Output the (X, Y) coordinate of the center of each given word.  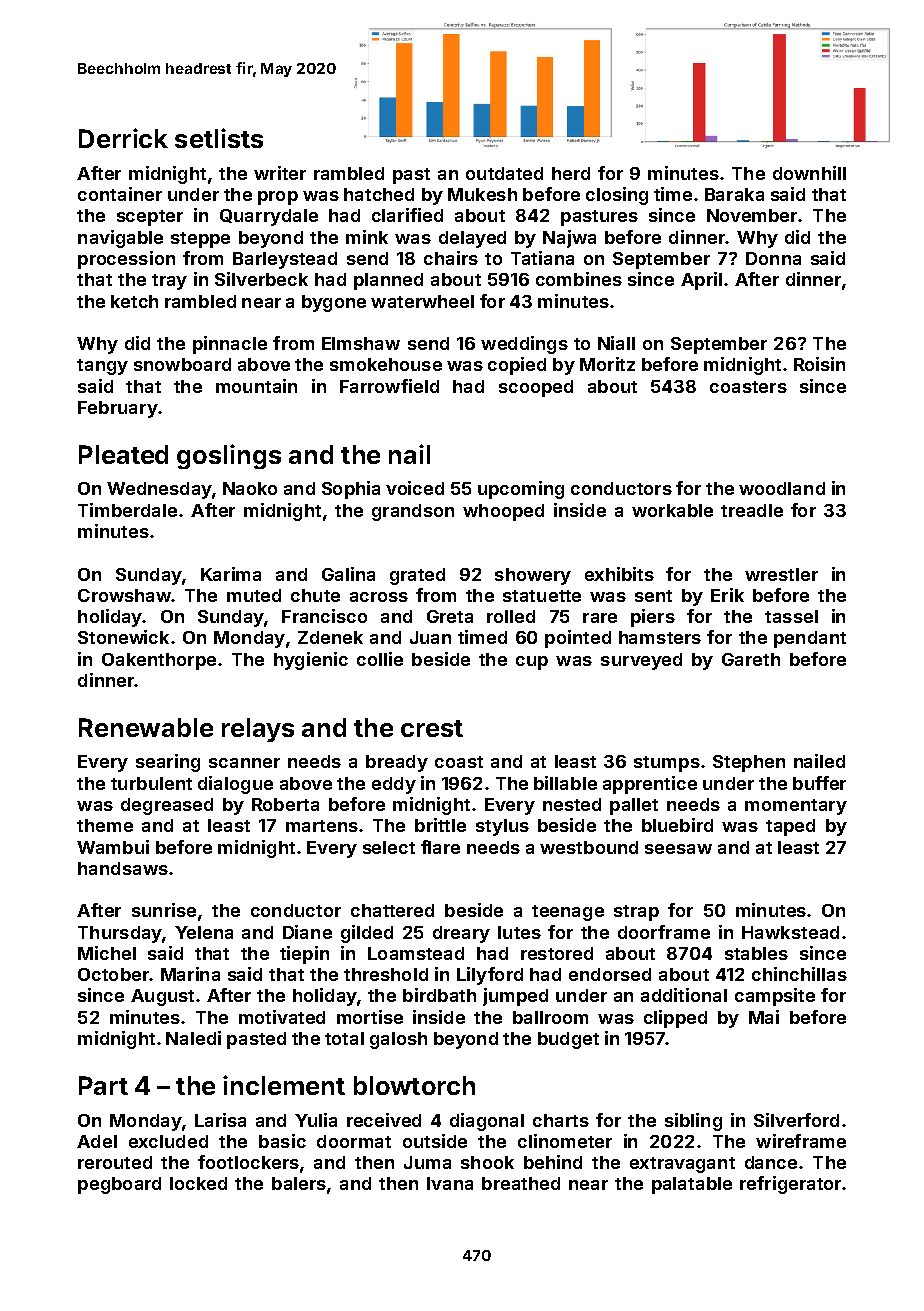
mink (367, 237)
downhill (809, 173)
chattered (392, 910)
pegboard (119, 1185)
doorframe (664, 932)
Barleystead (285, 260)
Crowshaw (124, 595)
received (384, 1120)
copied (517, 366)
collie (380, 659)
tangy (102, 367)
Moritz (607, 364)
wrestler (781, 574)
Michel (107, 953)
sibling (693, 1122)
